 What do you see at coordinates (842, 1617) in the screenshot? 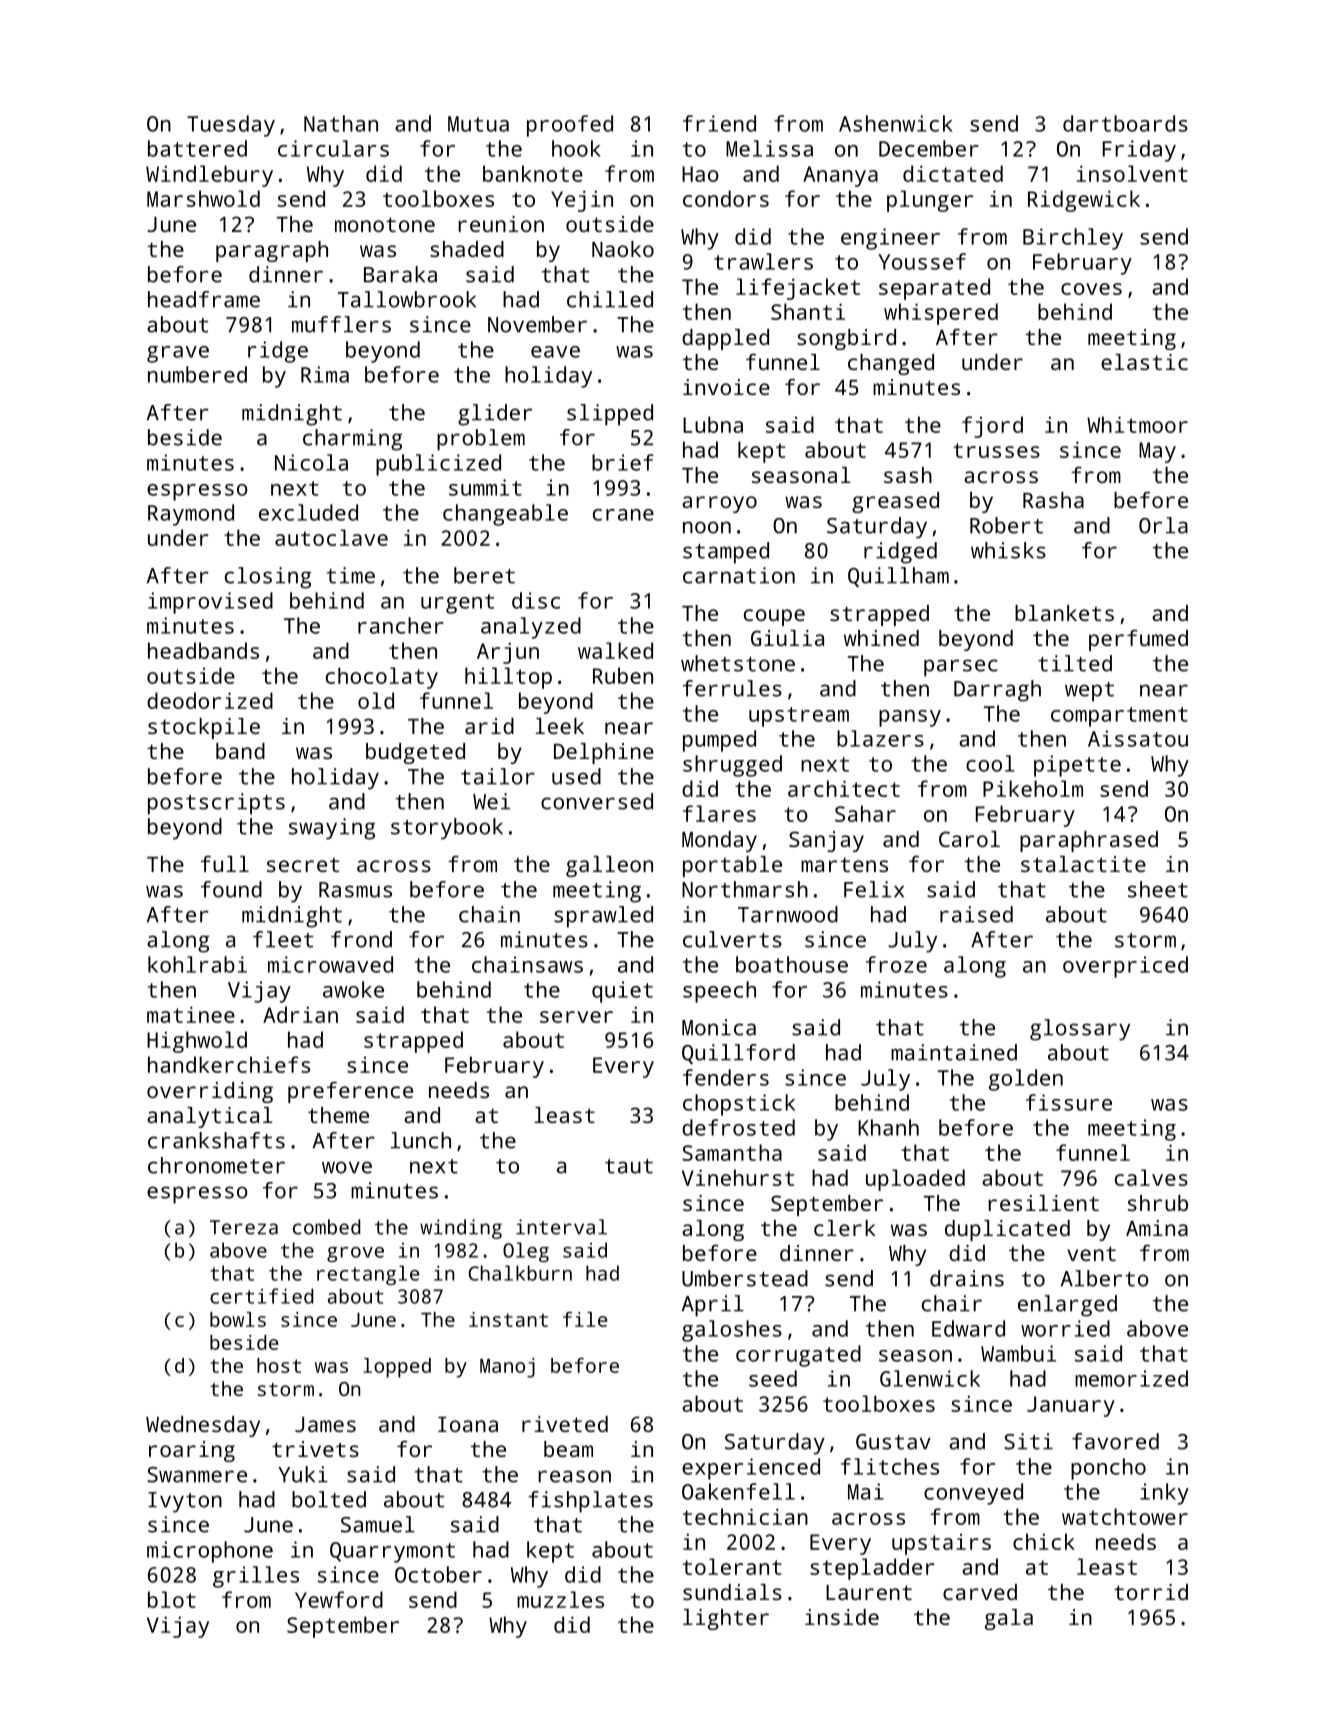
I see `inside` at bounding box center [842, 1617].
